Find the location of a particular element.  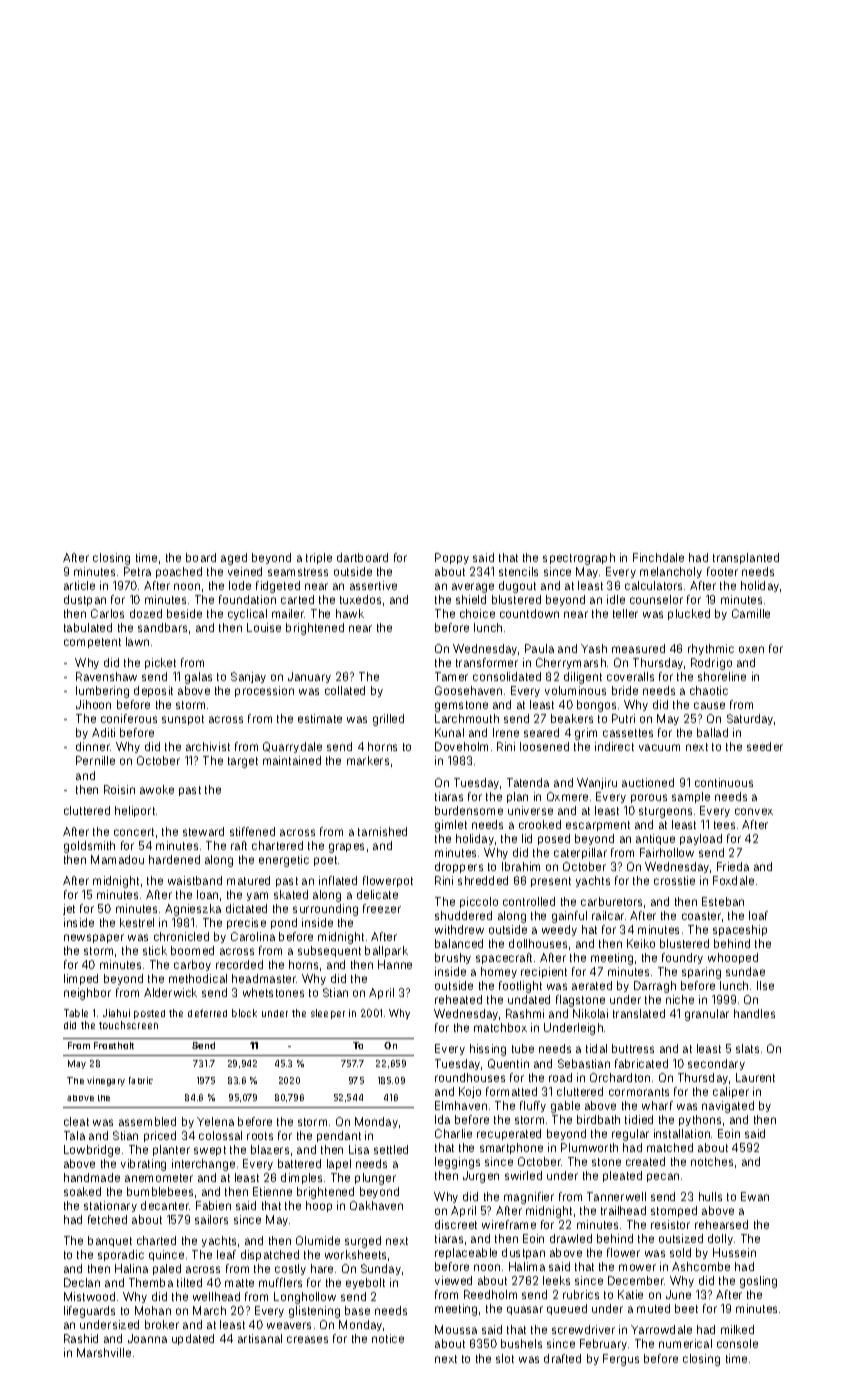

stomped is located at coordinates (674, 1211).
